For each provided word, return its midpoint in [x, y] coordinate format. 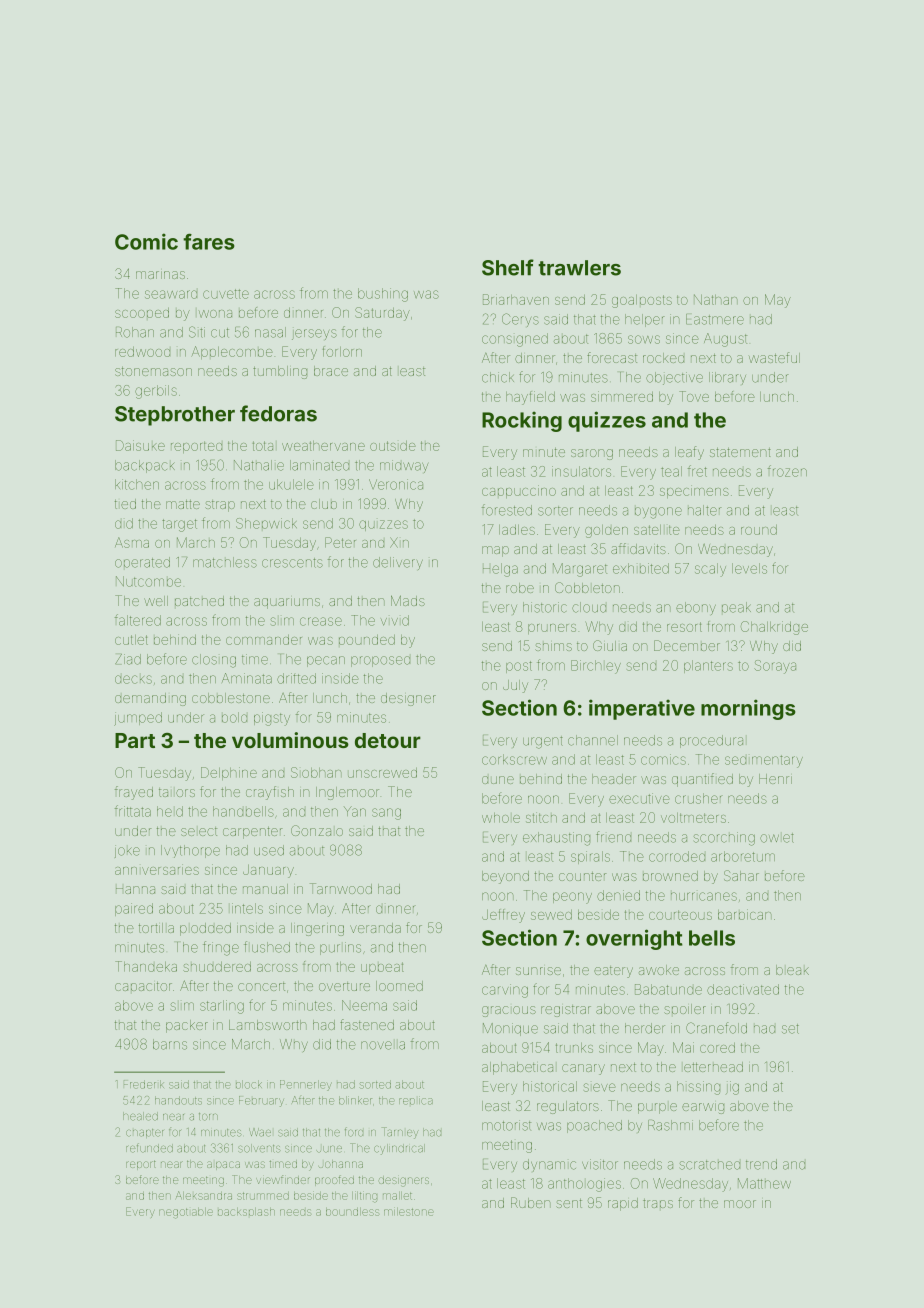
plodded [205, 929]
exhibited [641, 568]
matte [183, 504]
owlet [777, 838]
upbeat [382, 968]
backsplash [246, 1212]
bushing [383, 295]
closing [214, 661]
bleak [792, 970]
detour [388, 740]
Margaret [580, 570]
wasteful [774, 357]
